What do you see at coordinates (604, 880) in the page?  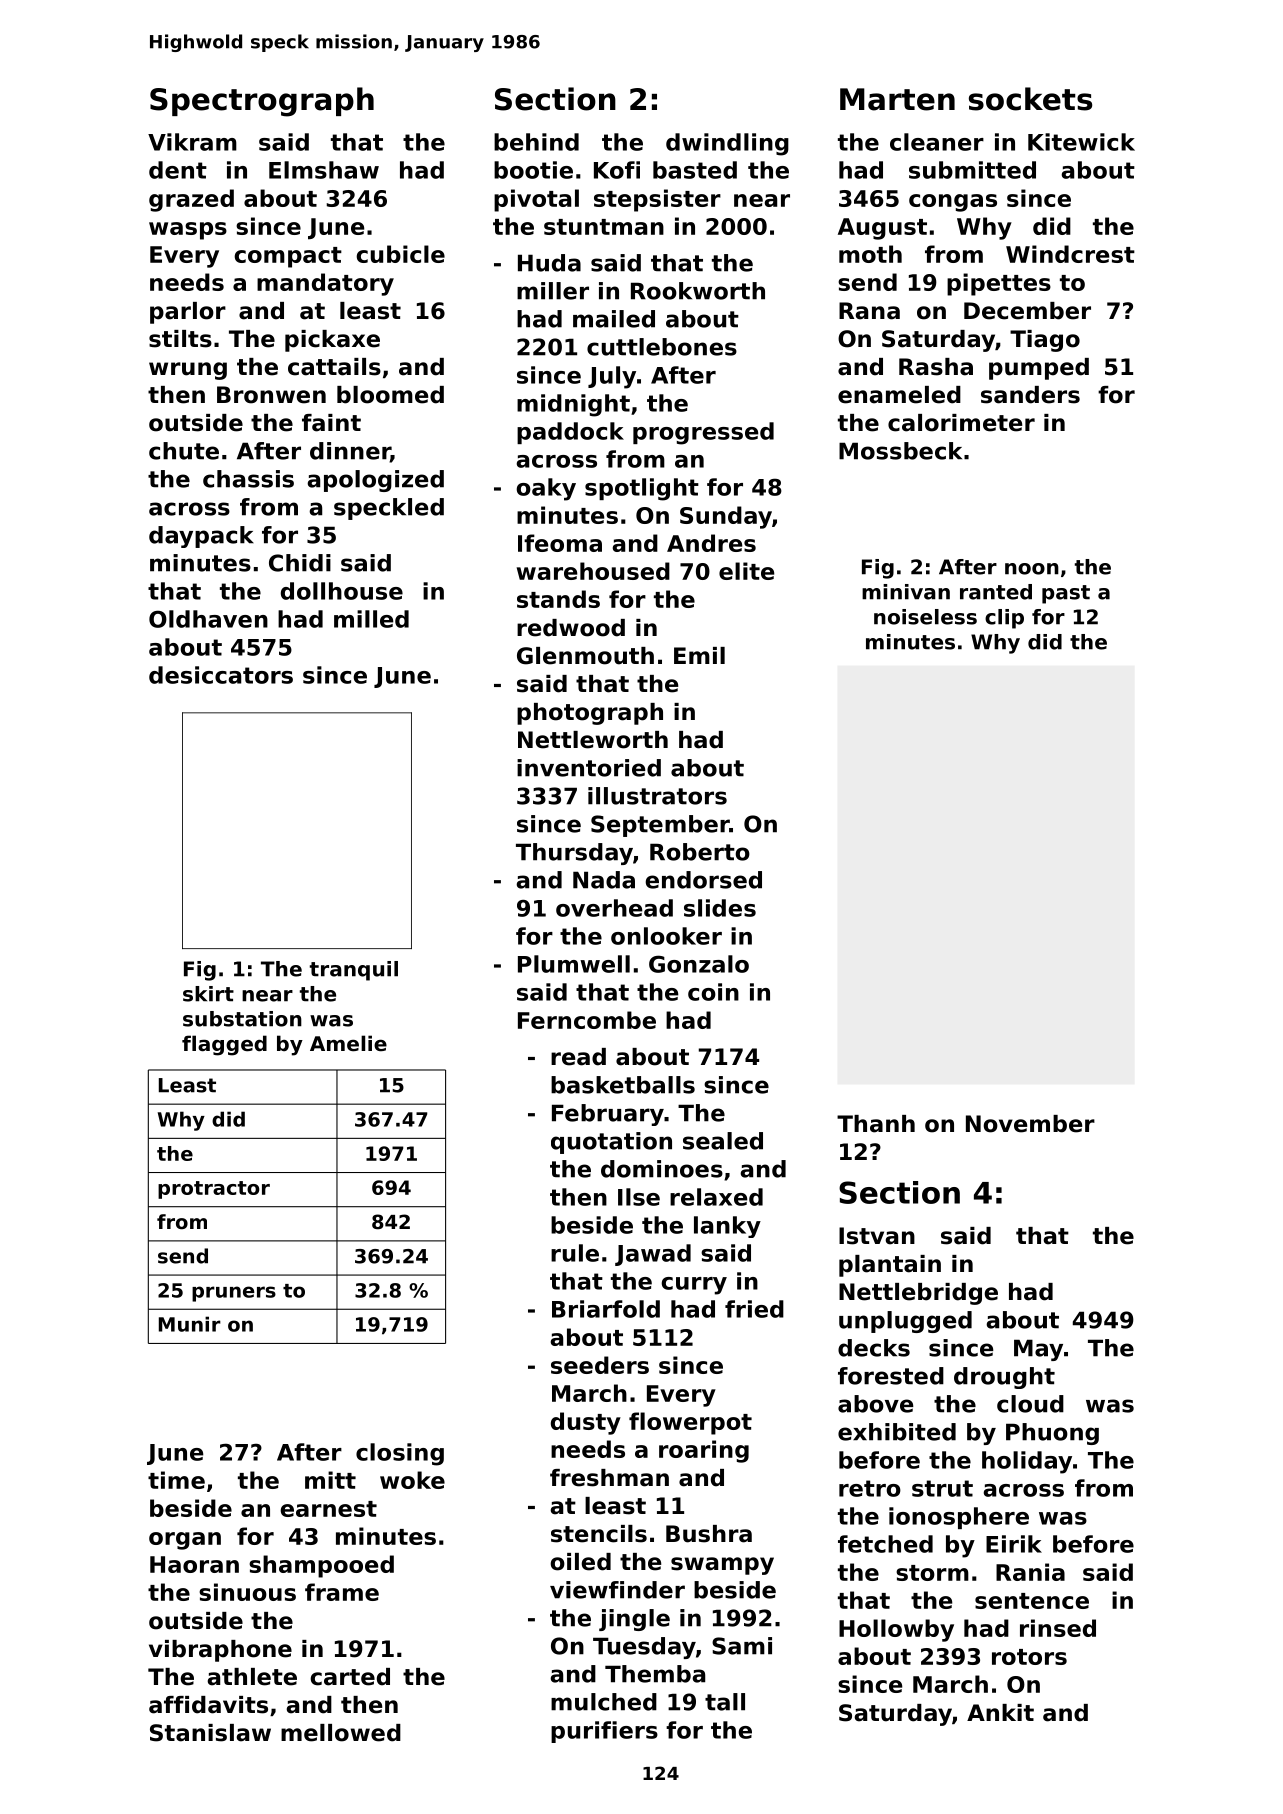 I see `Nada` at bounding box center [604, 880].
